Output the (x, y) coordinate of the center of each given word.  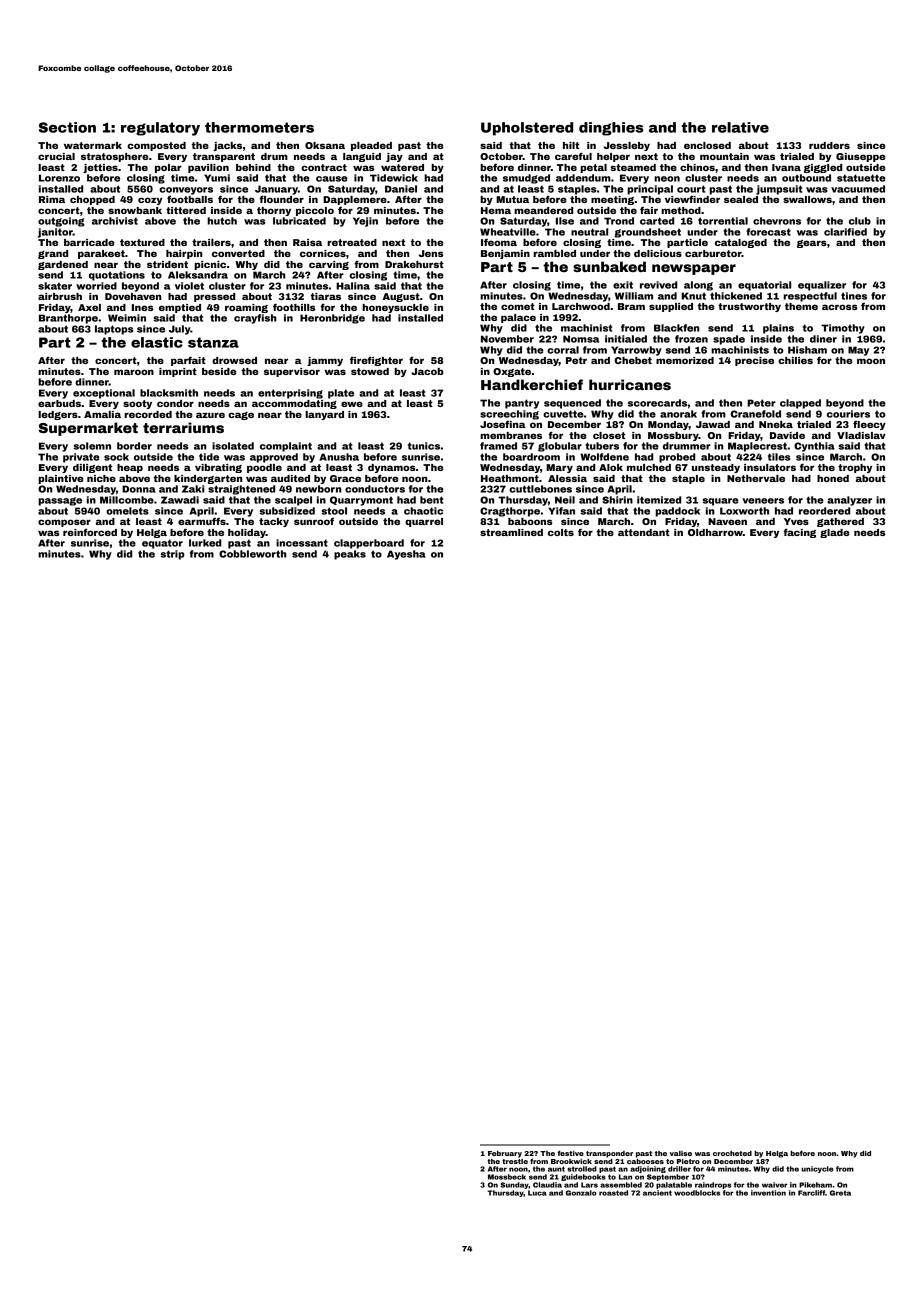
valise (681, 1153)
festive (571, 1153)
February (505, 1154)
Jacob (427, 371)
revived (658, 285)
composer (64, 523)
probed (677, 458)
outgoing (61, 222)
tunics (424, 446)
